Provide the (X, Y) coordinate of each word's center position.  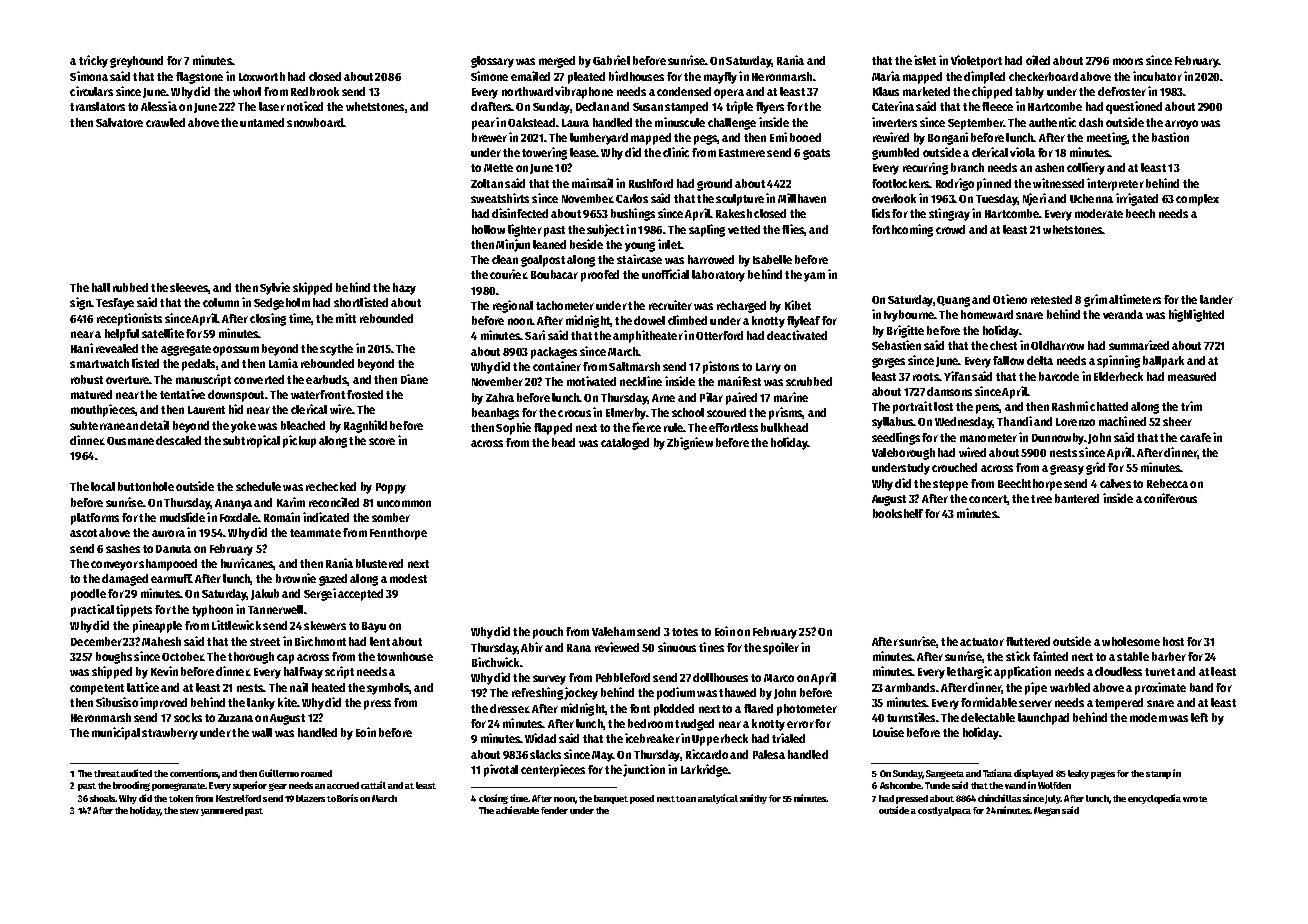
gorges (888, 363)
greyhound (136, 62)
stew (189, 811)
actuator (982, 642)
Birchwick (495, 662)
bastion (1170, 137)
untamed (262, 122)
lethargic (969, 672)
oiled (1038, 60)
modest (408, 578)
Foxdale (239, 517)
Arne (663, 398)
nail (299, 687)
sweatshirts (500, 198)
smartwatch (99, 363)
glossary (492, 62)
